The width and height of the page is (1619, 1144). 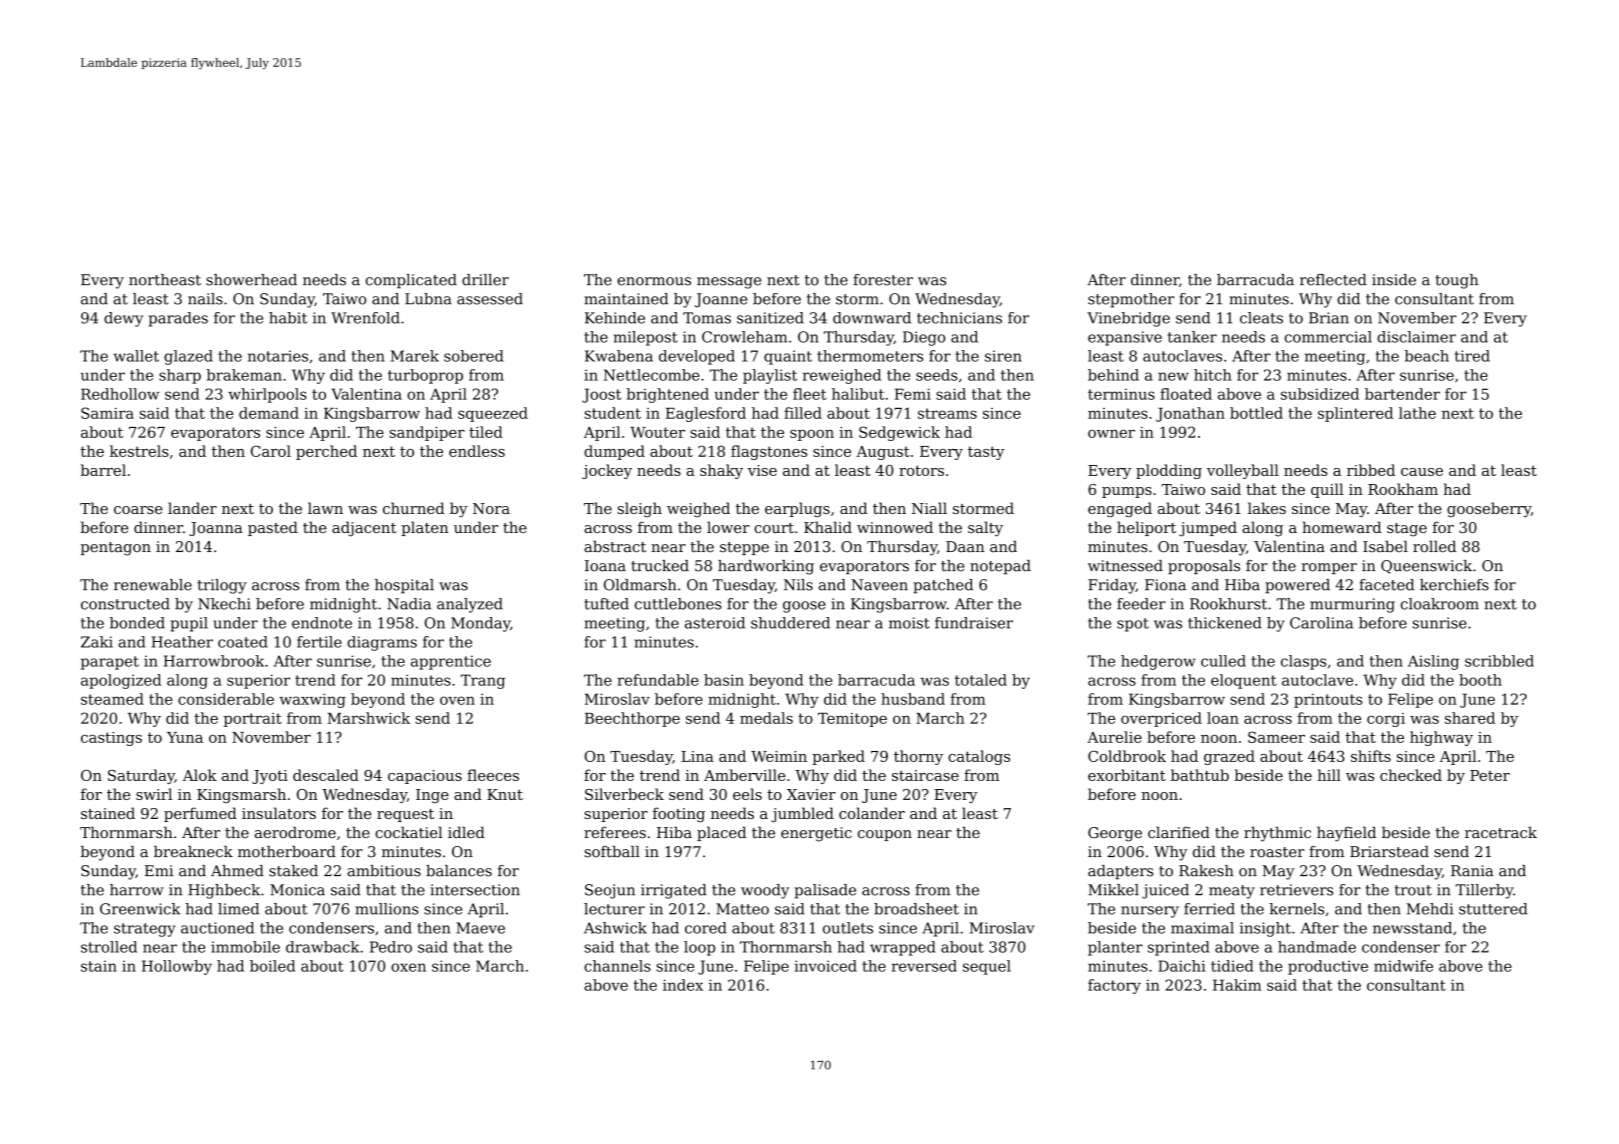 I want to click on insulators, so click(x=279, y=813).
